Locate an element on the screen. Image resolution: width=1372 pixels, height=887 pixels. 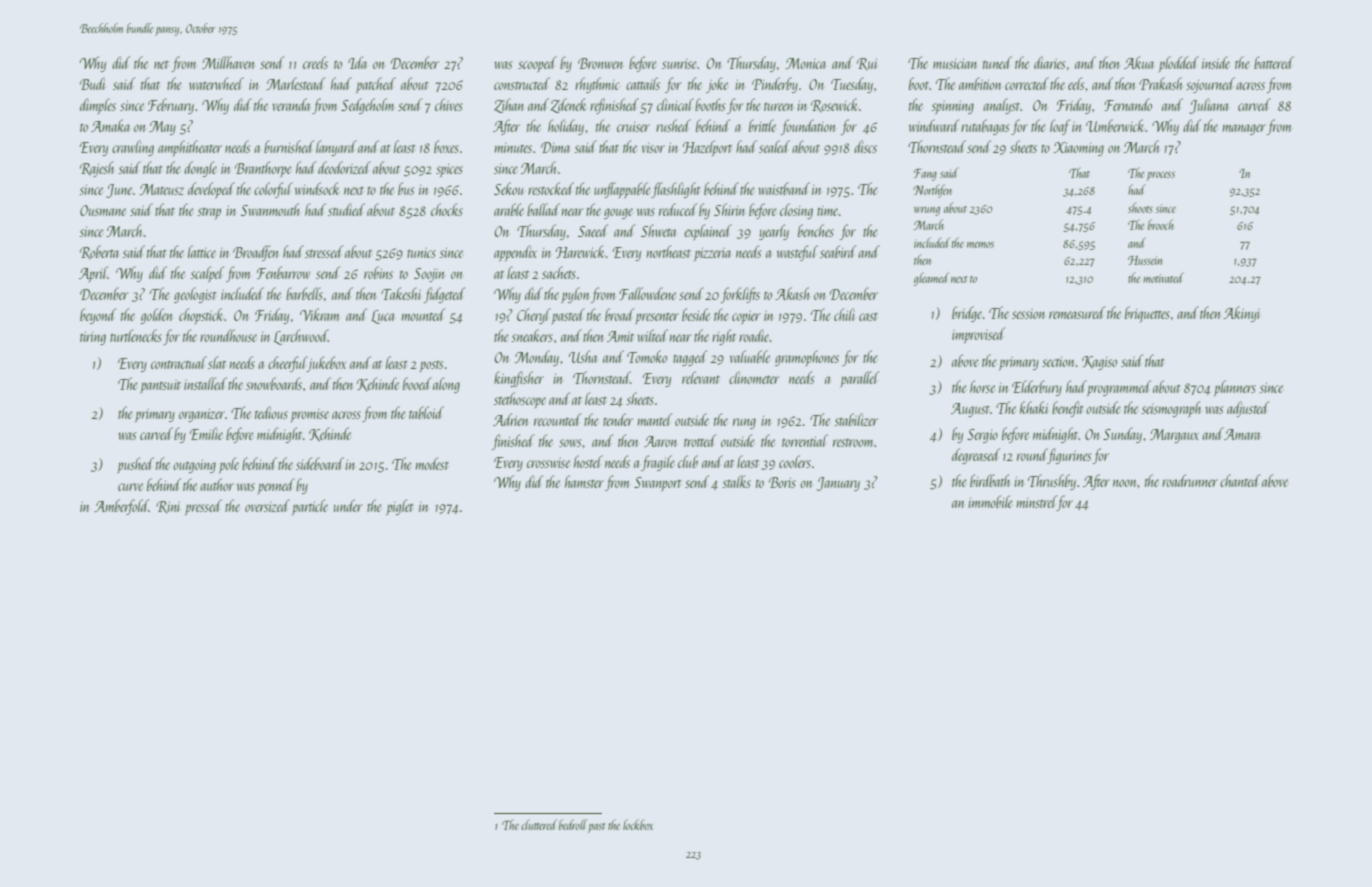
pizzeria is located at coordinates (712, 254).
